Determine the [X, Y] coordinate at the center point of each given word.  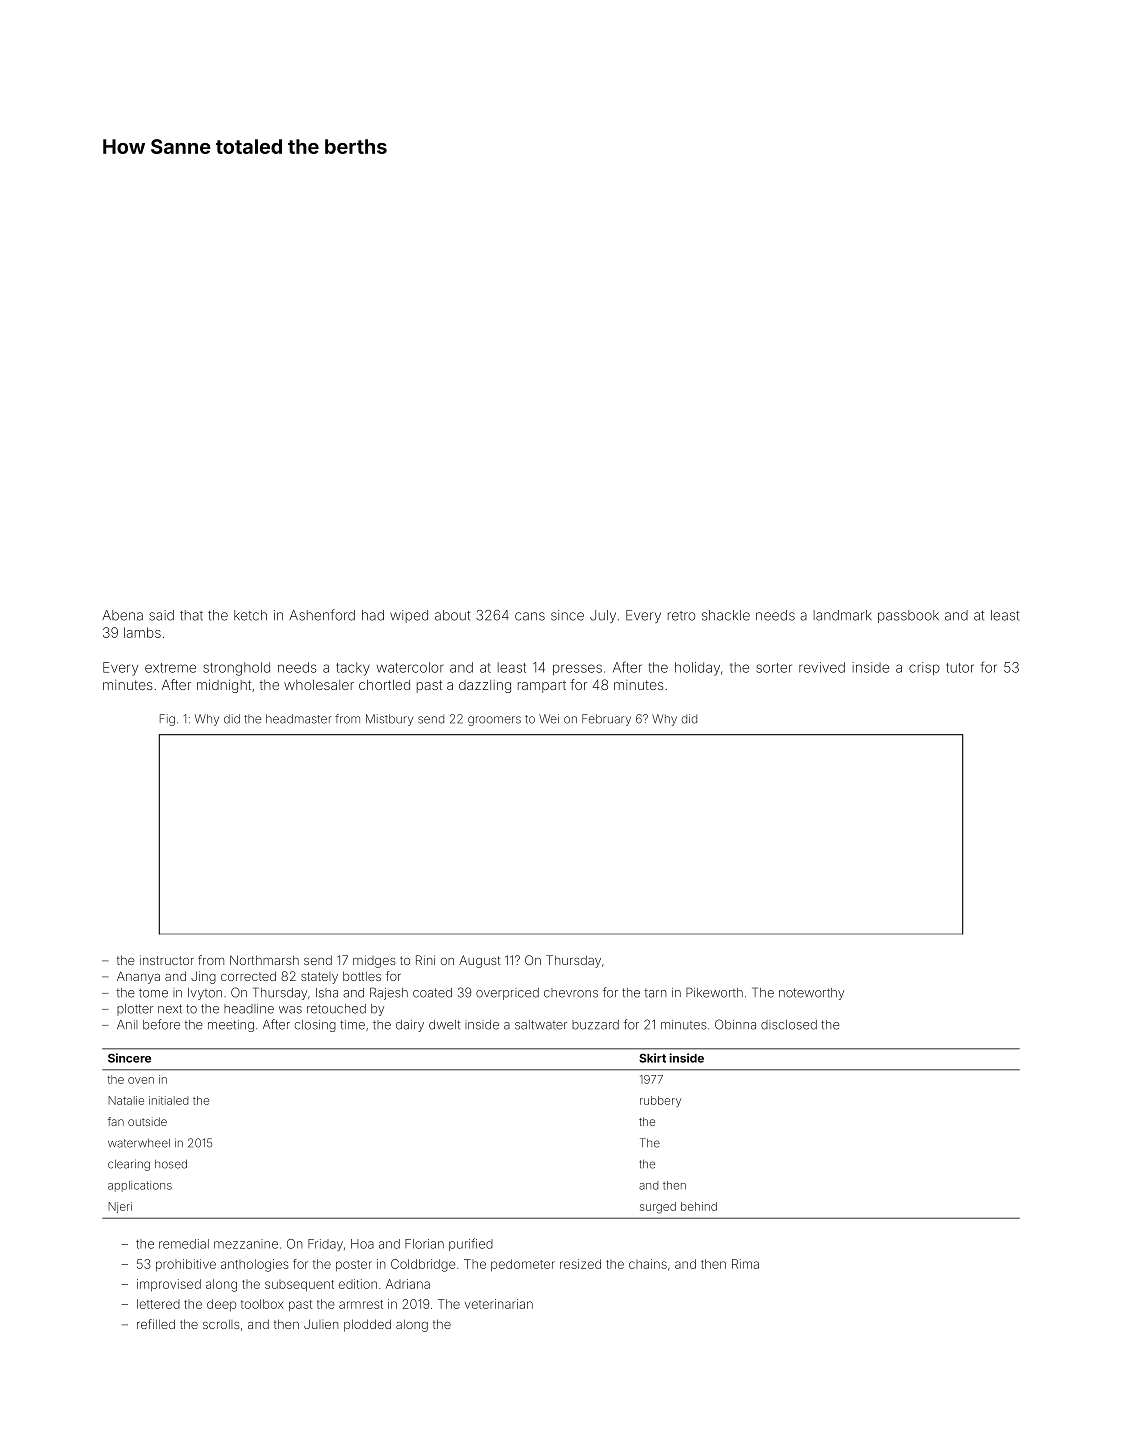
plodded [367, 1325]
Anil [127, 1024]
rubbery [660, 1101]
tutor [960, 668]
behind [699, 1206]
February [606, 720]
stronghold [236, 669]
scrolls [221, 1324]
